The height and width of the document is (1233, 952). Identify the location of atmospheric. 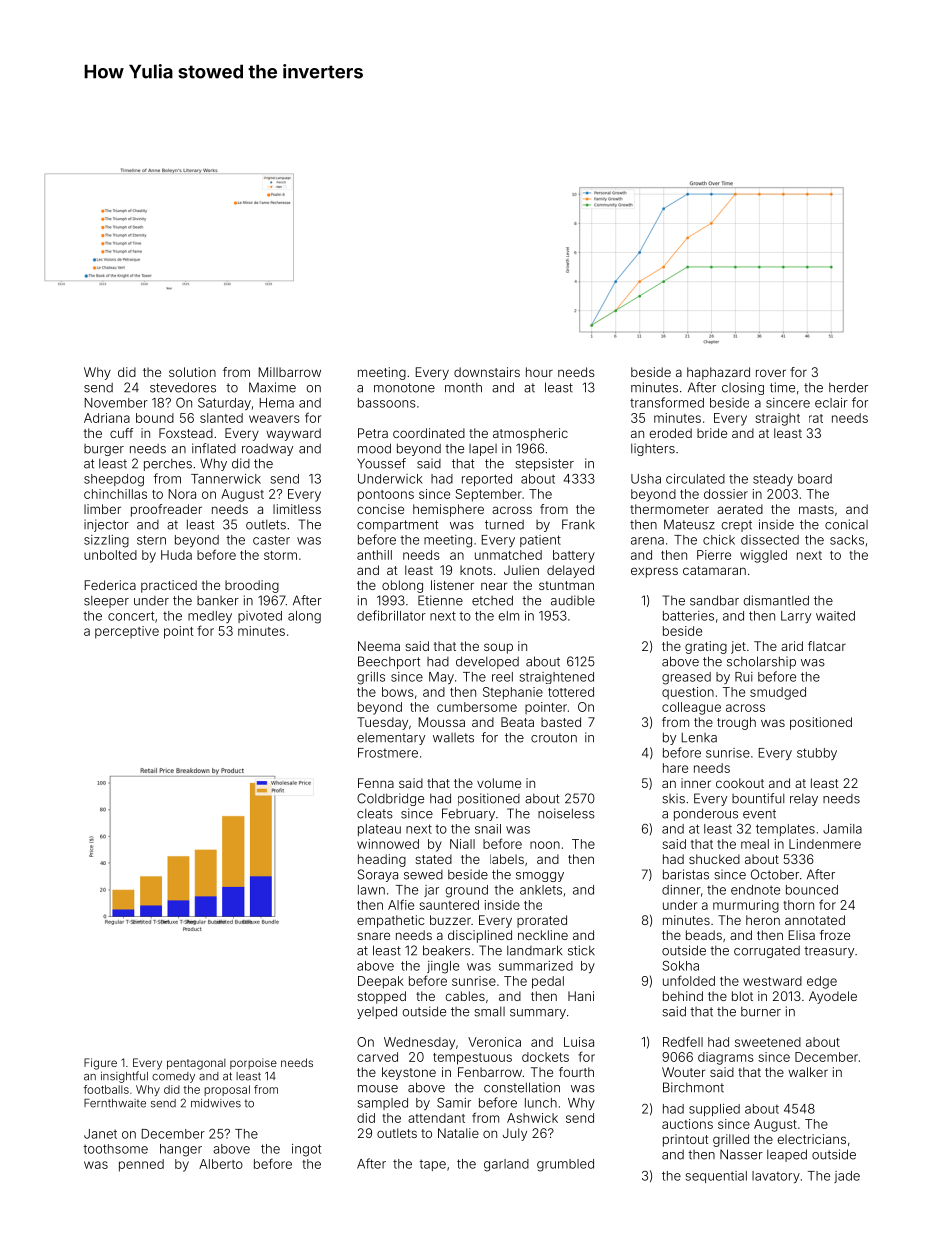
(530, 434).
